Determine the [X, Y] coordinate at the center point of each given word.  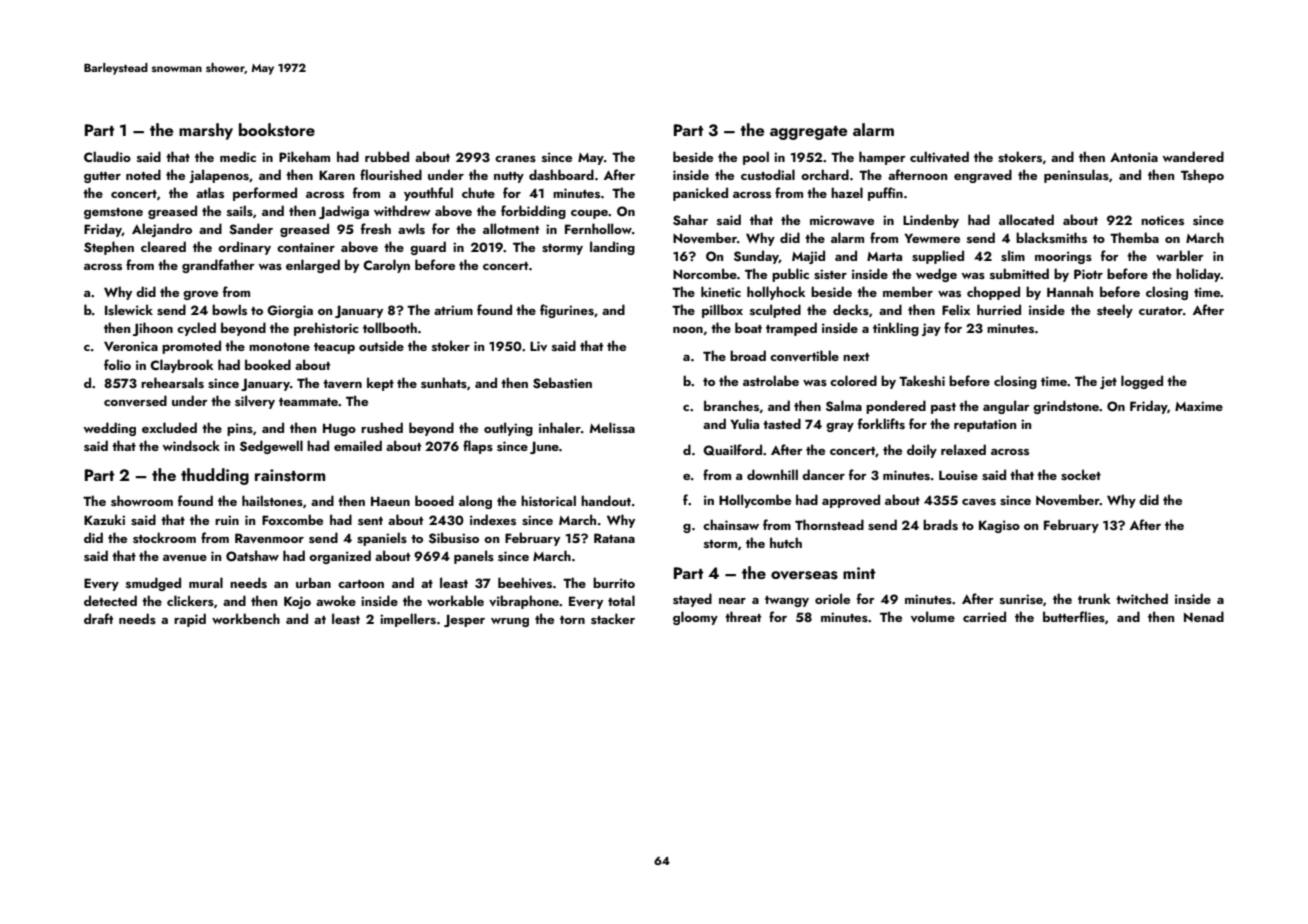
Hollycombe [755, 501]
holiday [1198, 275]
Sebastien [562, 383]
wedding [109, 429]
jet [1108, 382]
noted [143, 174]
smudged [153, 584]
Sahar [690, 220]
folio [117, 364]
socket [1081, 474]
